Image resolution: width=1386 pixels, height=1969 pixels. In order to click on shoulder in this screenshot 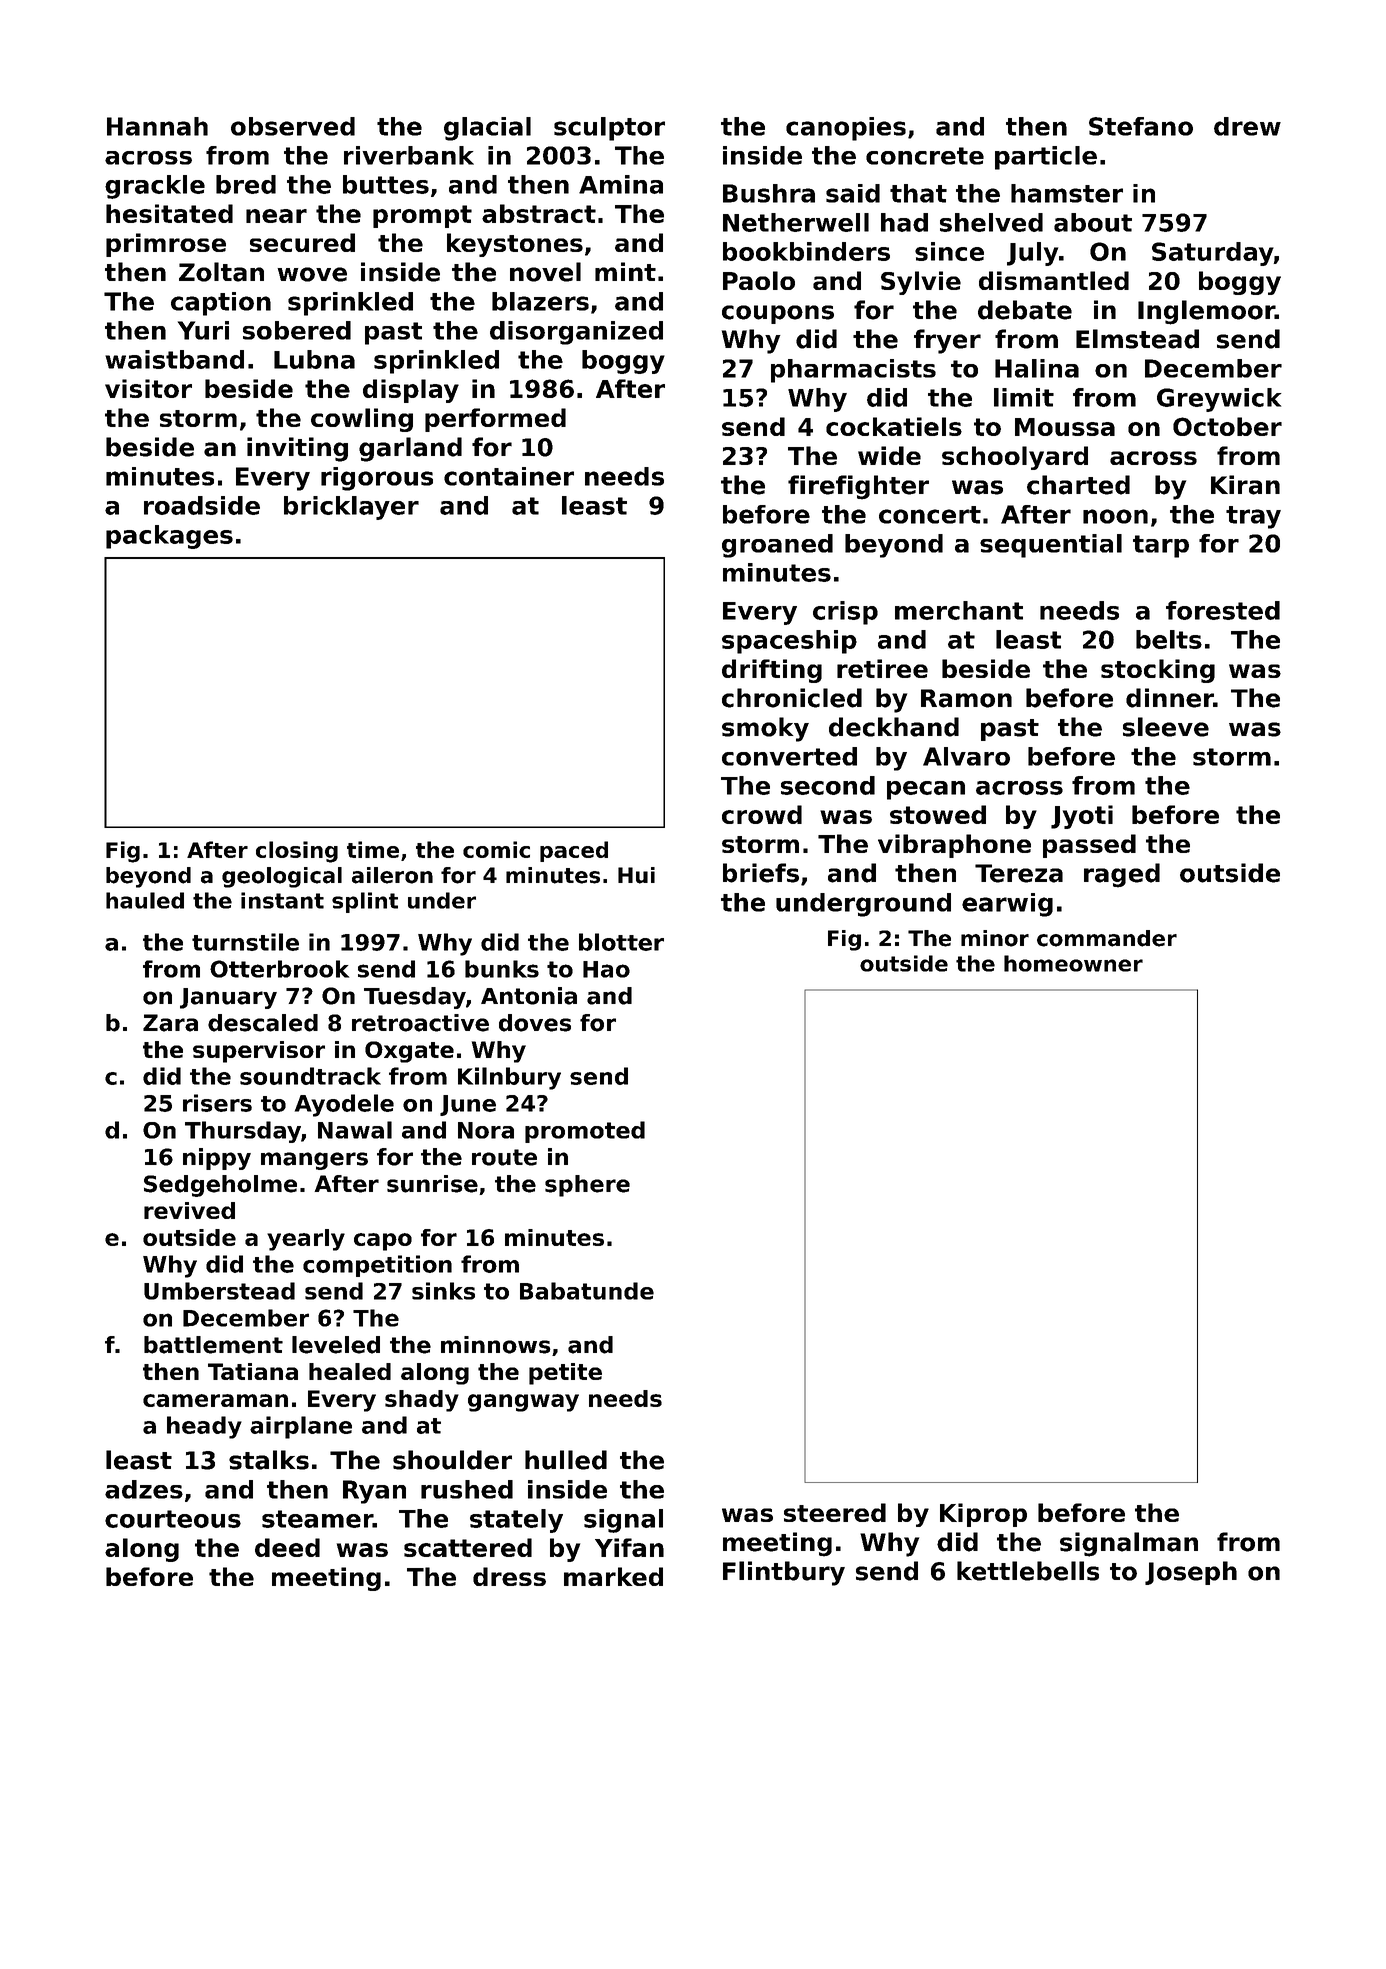, I will do `click(452, 1460)`.
